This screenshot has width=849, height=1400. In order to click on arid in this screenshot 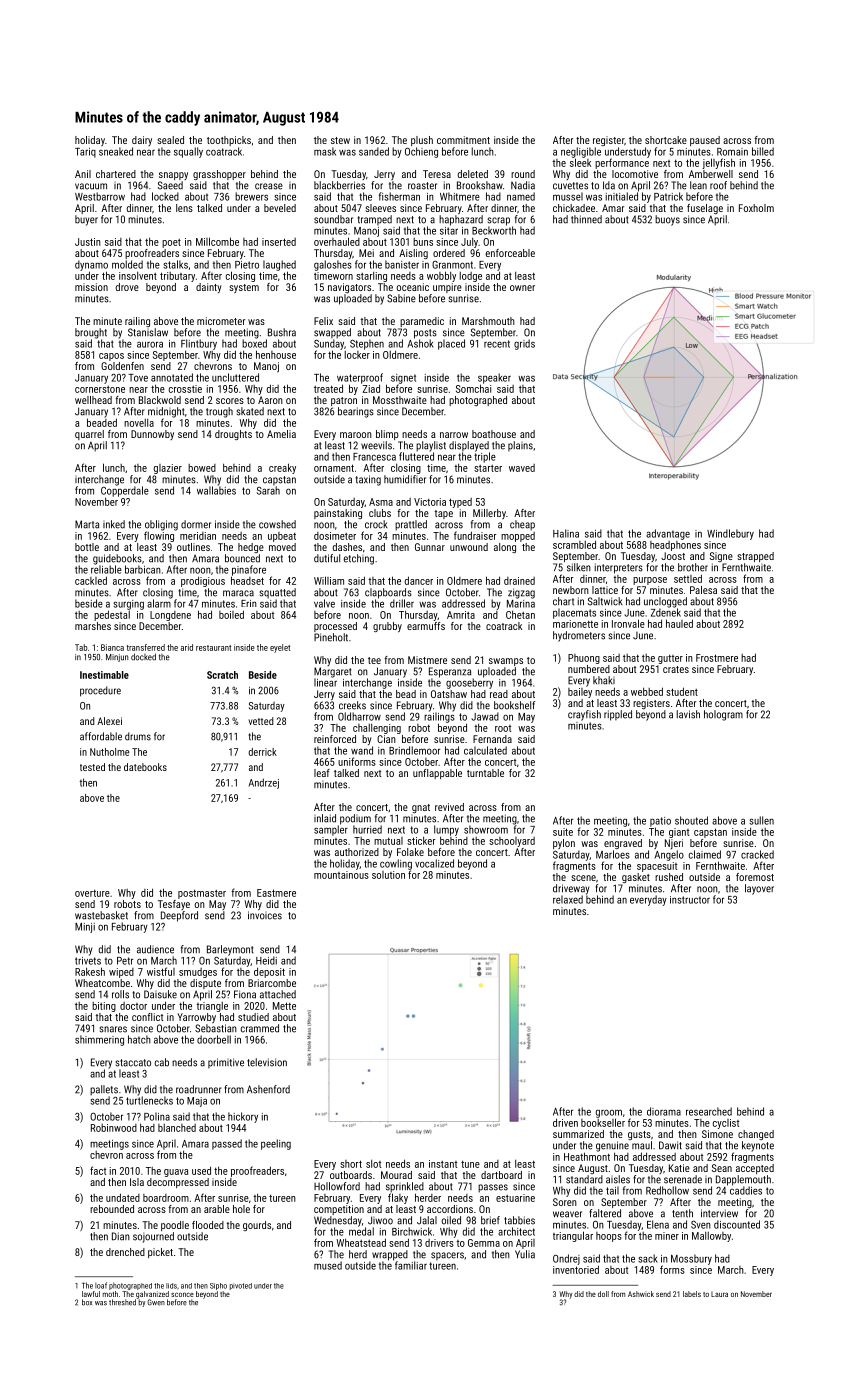, I will do `click(187, 647)`.
